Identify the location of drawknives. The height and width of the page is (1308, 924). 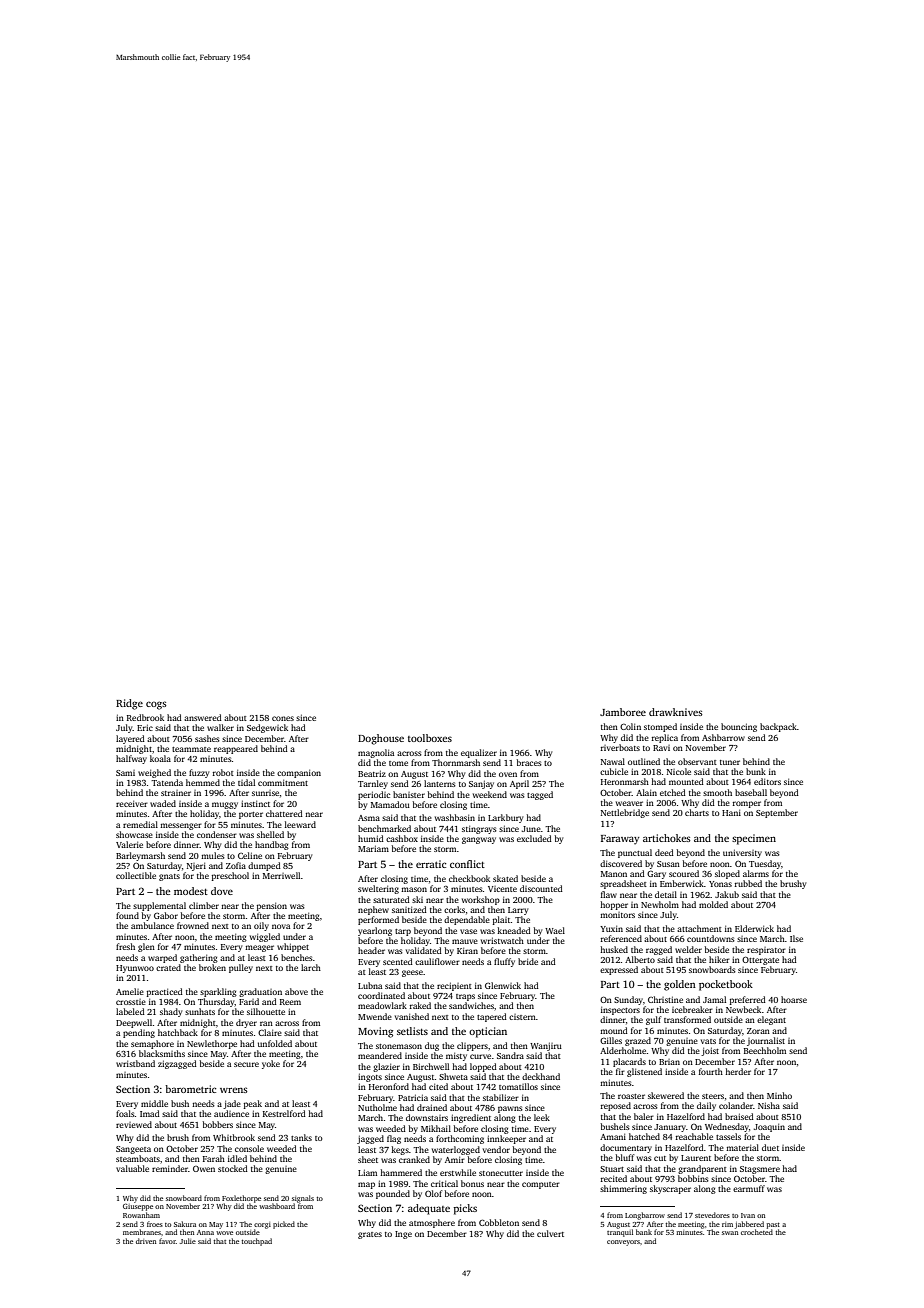
(676, 712).
